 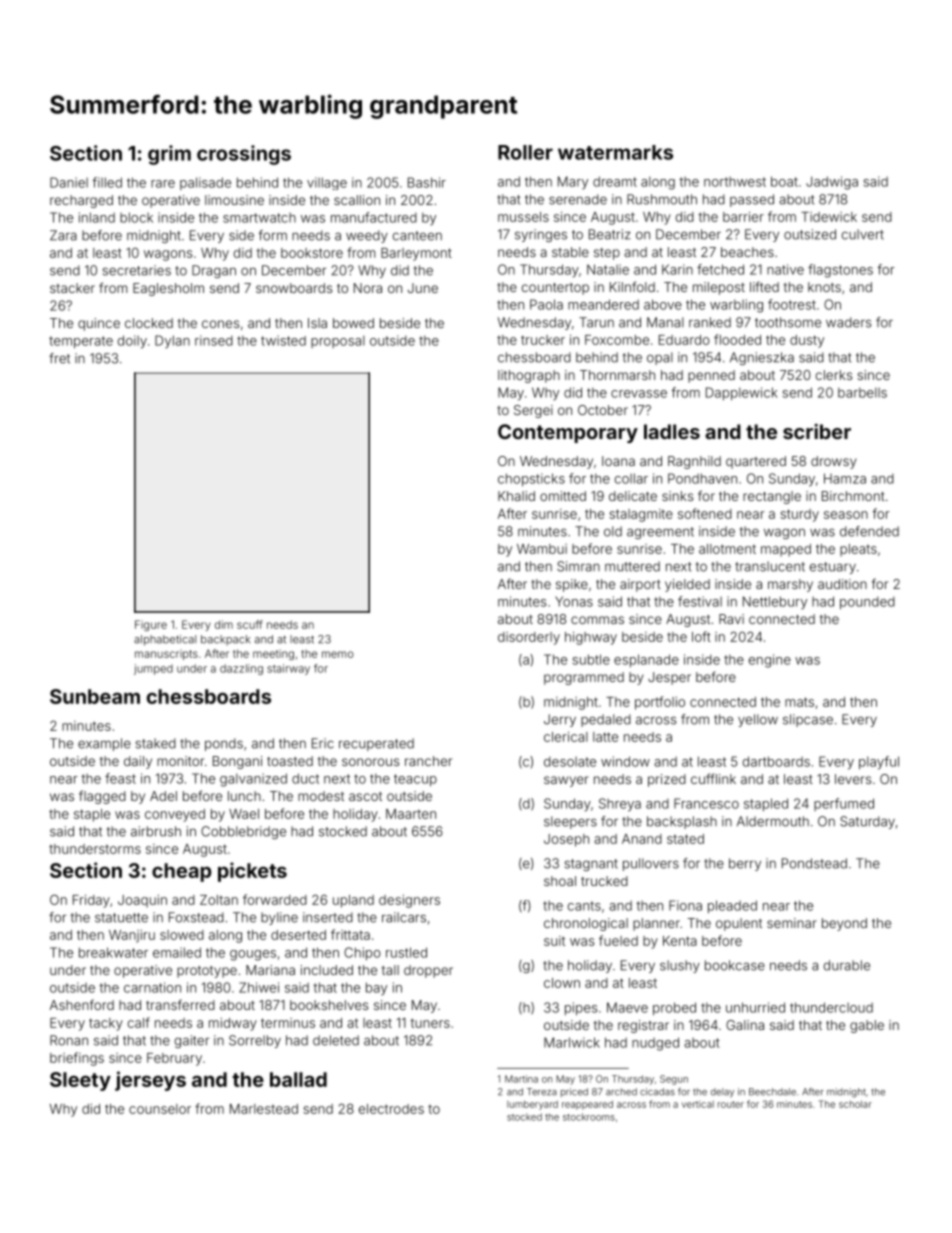 I want to click on Sergei, so click(x=533, y=411).
